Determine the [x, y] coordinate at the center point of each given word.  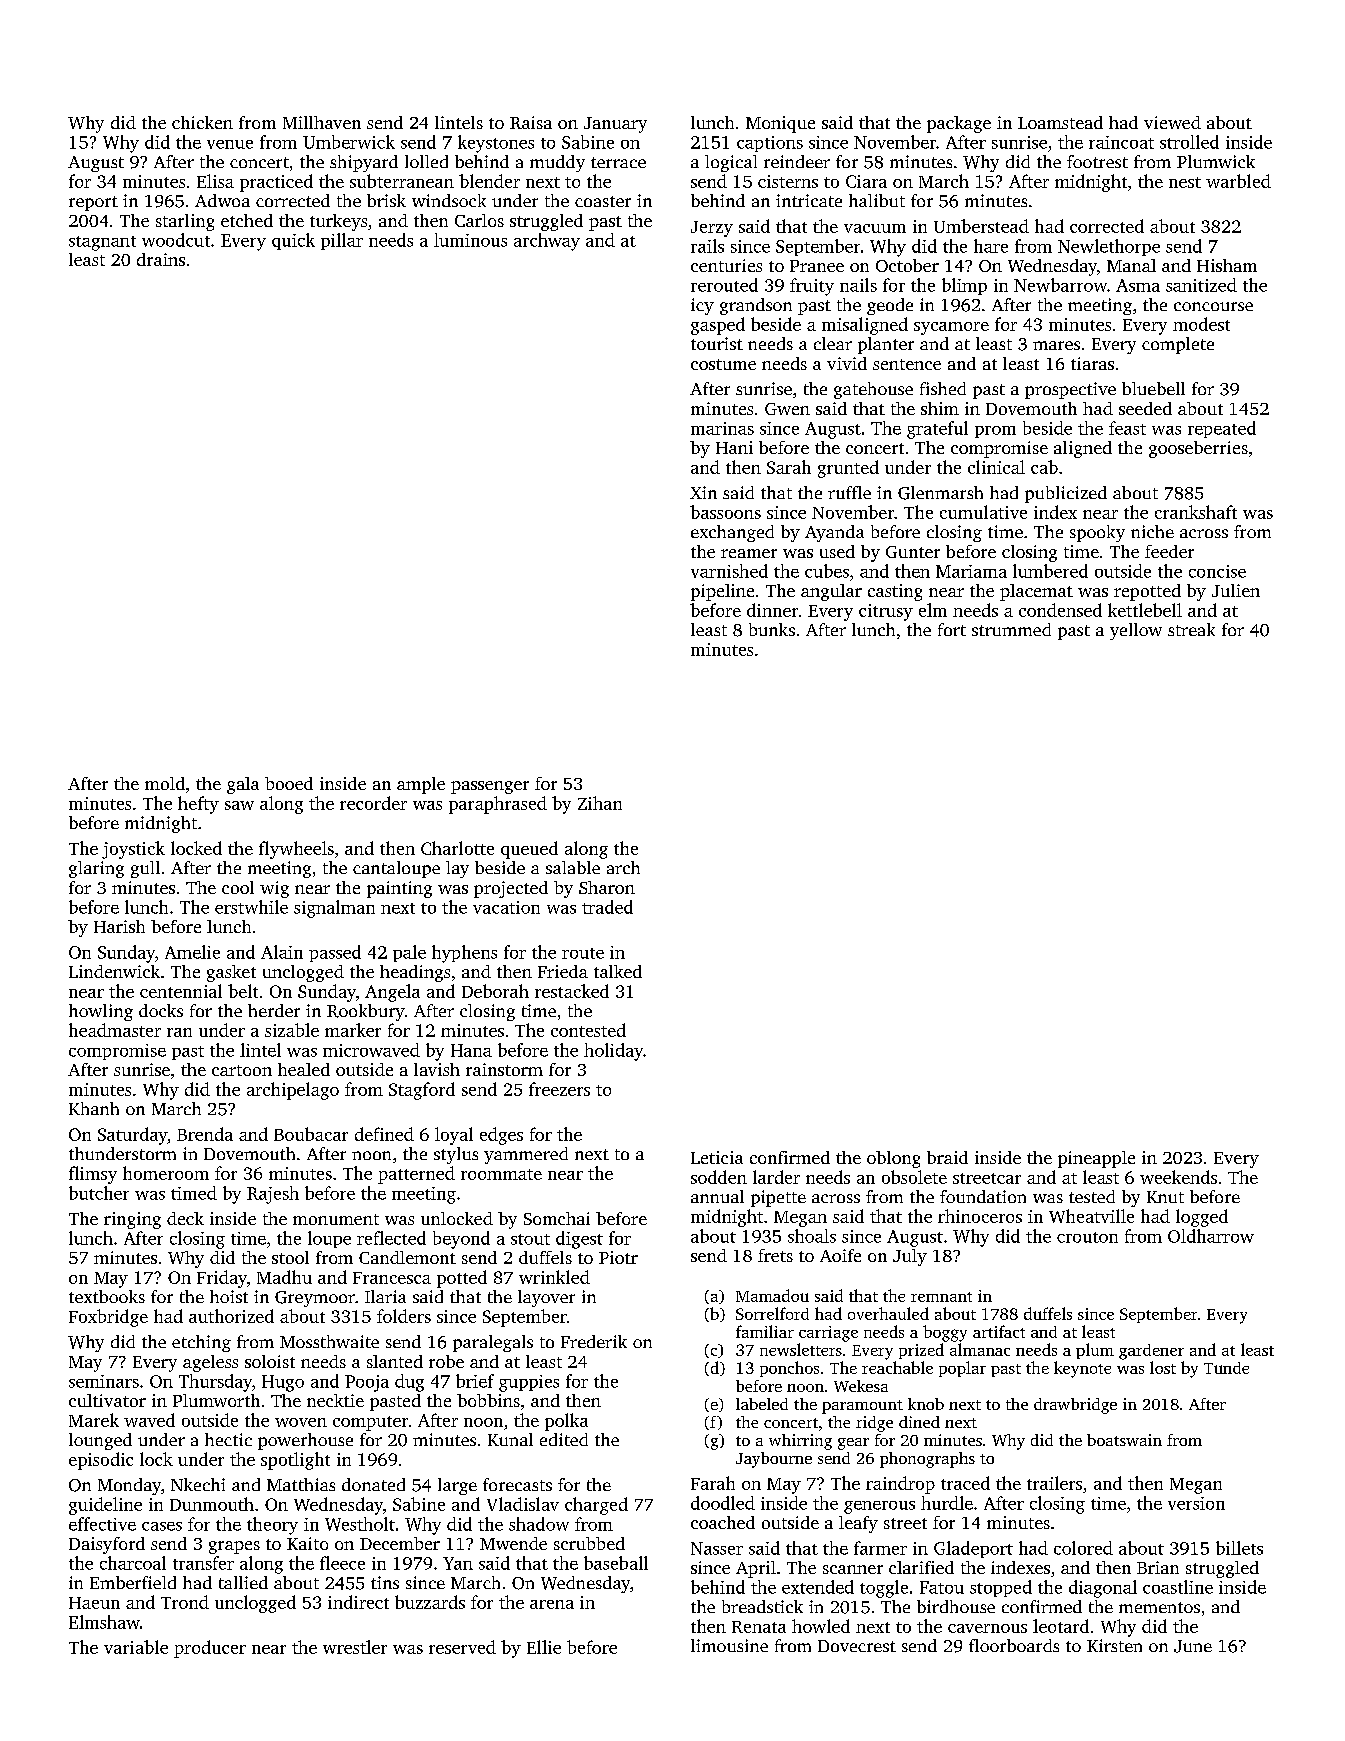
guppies [529, 1383]
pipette [778, 1198]
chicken [202, 122]
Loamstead [1060, 122]
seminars [104, 1381]
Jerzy [712, 229]
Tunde [1226, 1368]
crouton [1087, 1237]
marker [353, 1030]
